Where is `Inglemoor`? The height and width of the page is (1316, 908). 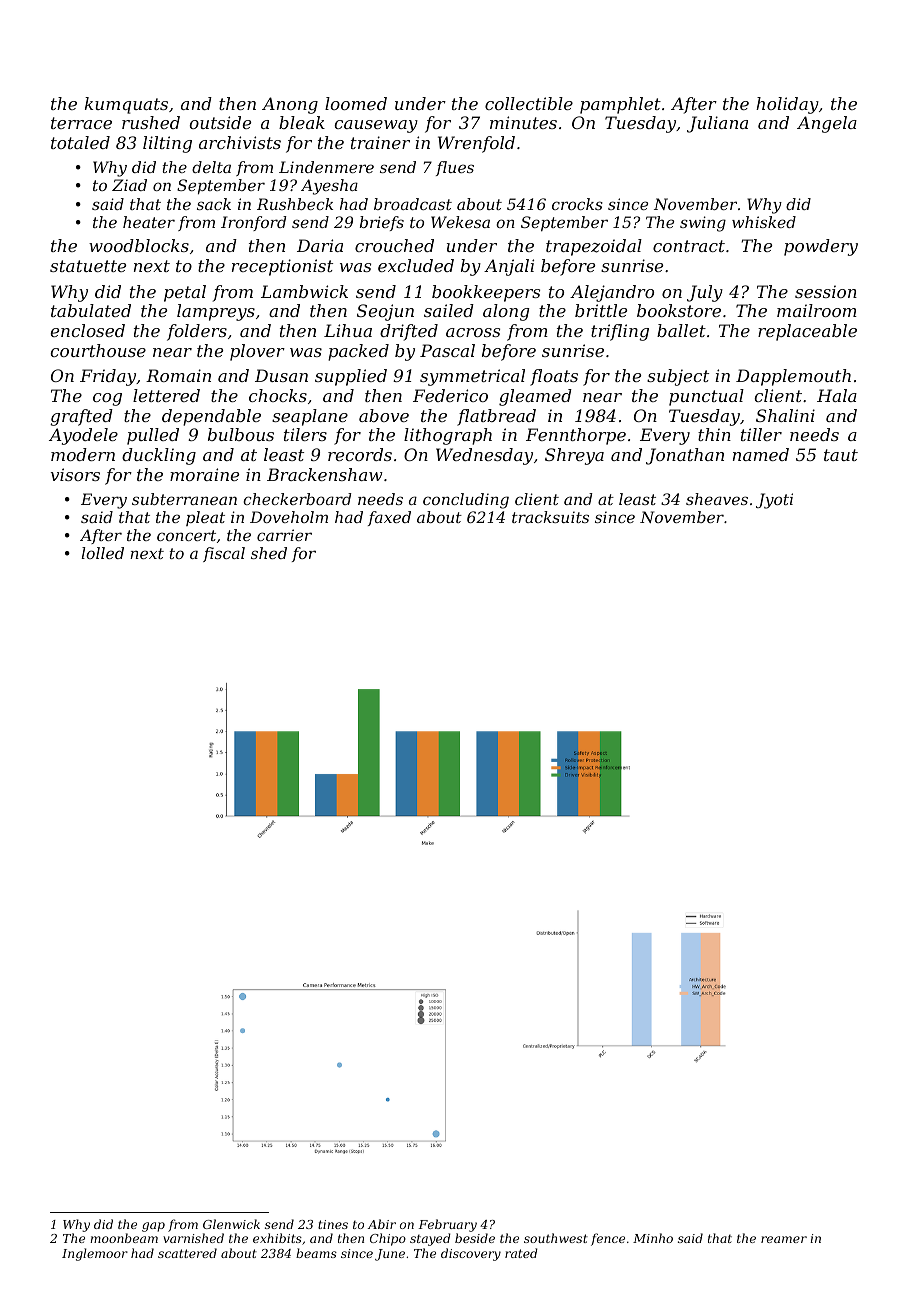 Inglemoor is located at coordinates (95, 1254).
